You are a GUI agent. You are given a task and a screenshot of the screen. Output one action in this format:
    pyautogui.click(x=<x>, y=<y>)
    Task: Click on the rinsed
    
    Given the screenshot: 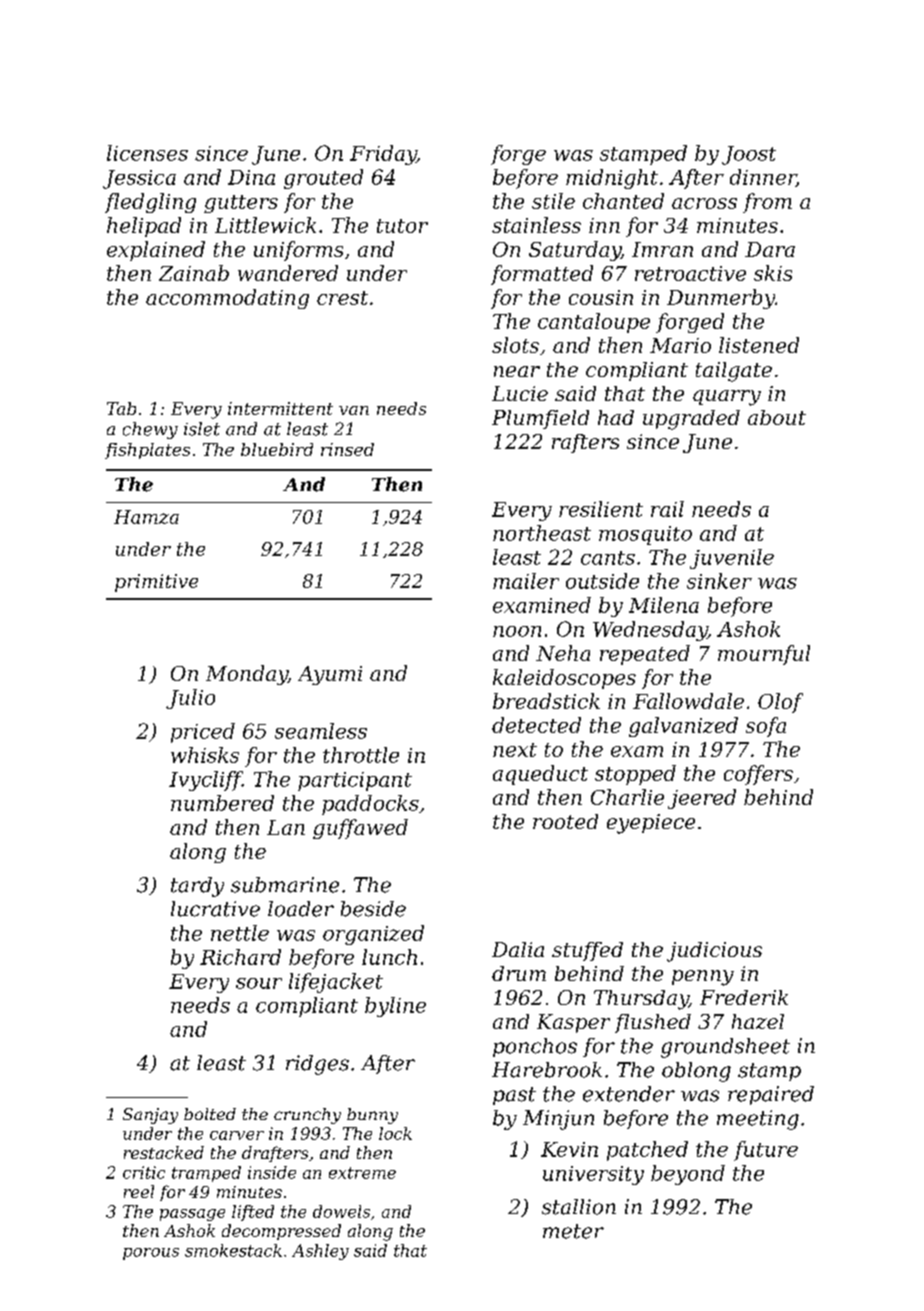 What is the action you would take?
    pyautogui.click(x=347, y=449)
